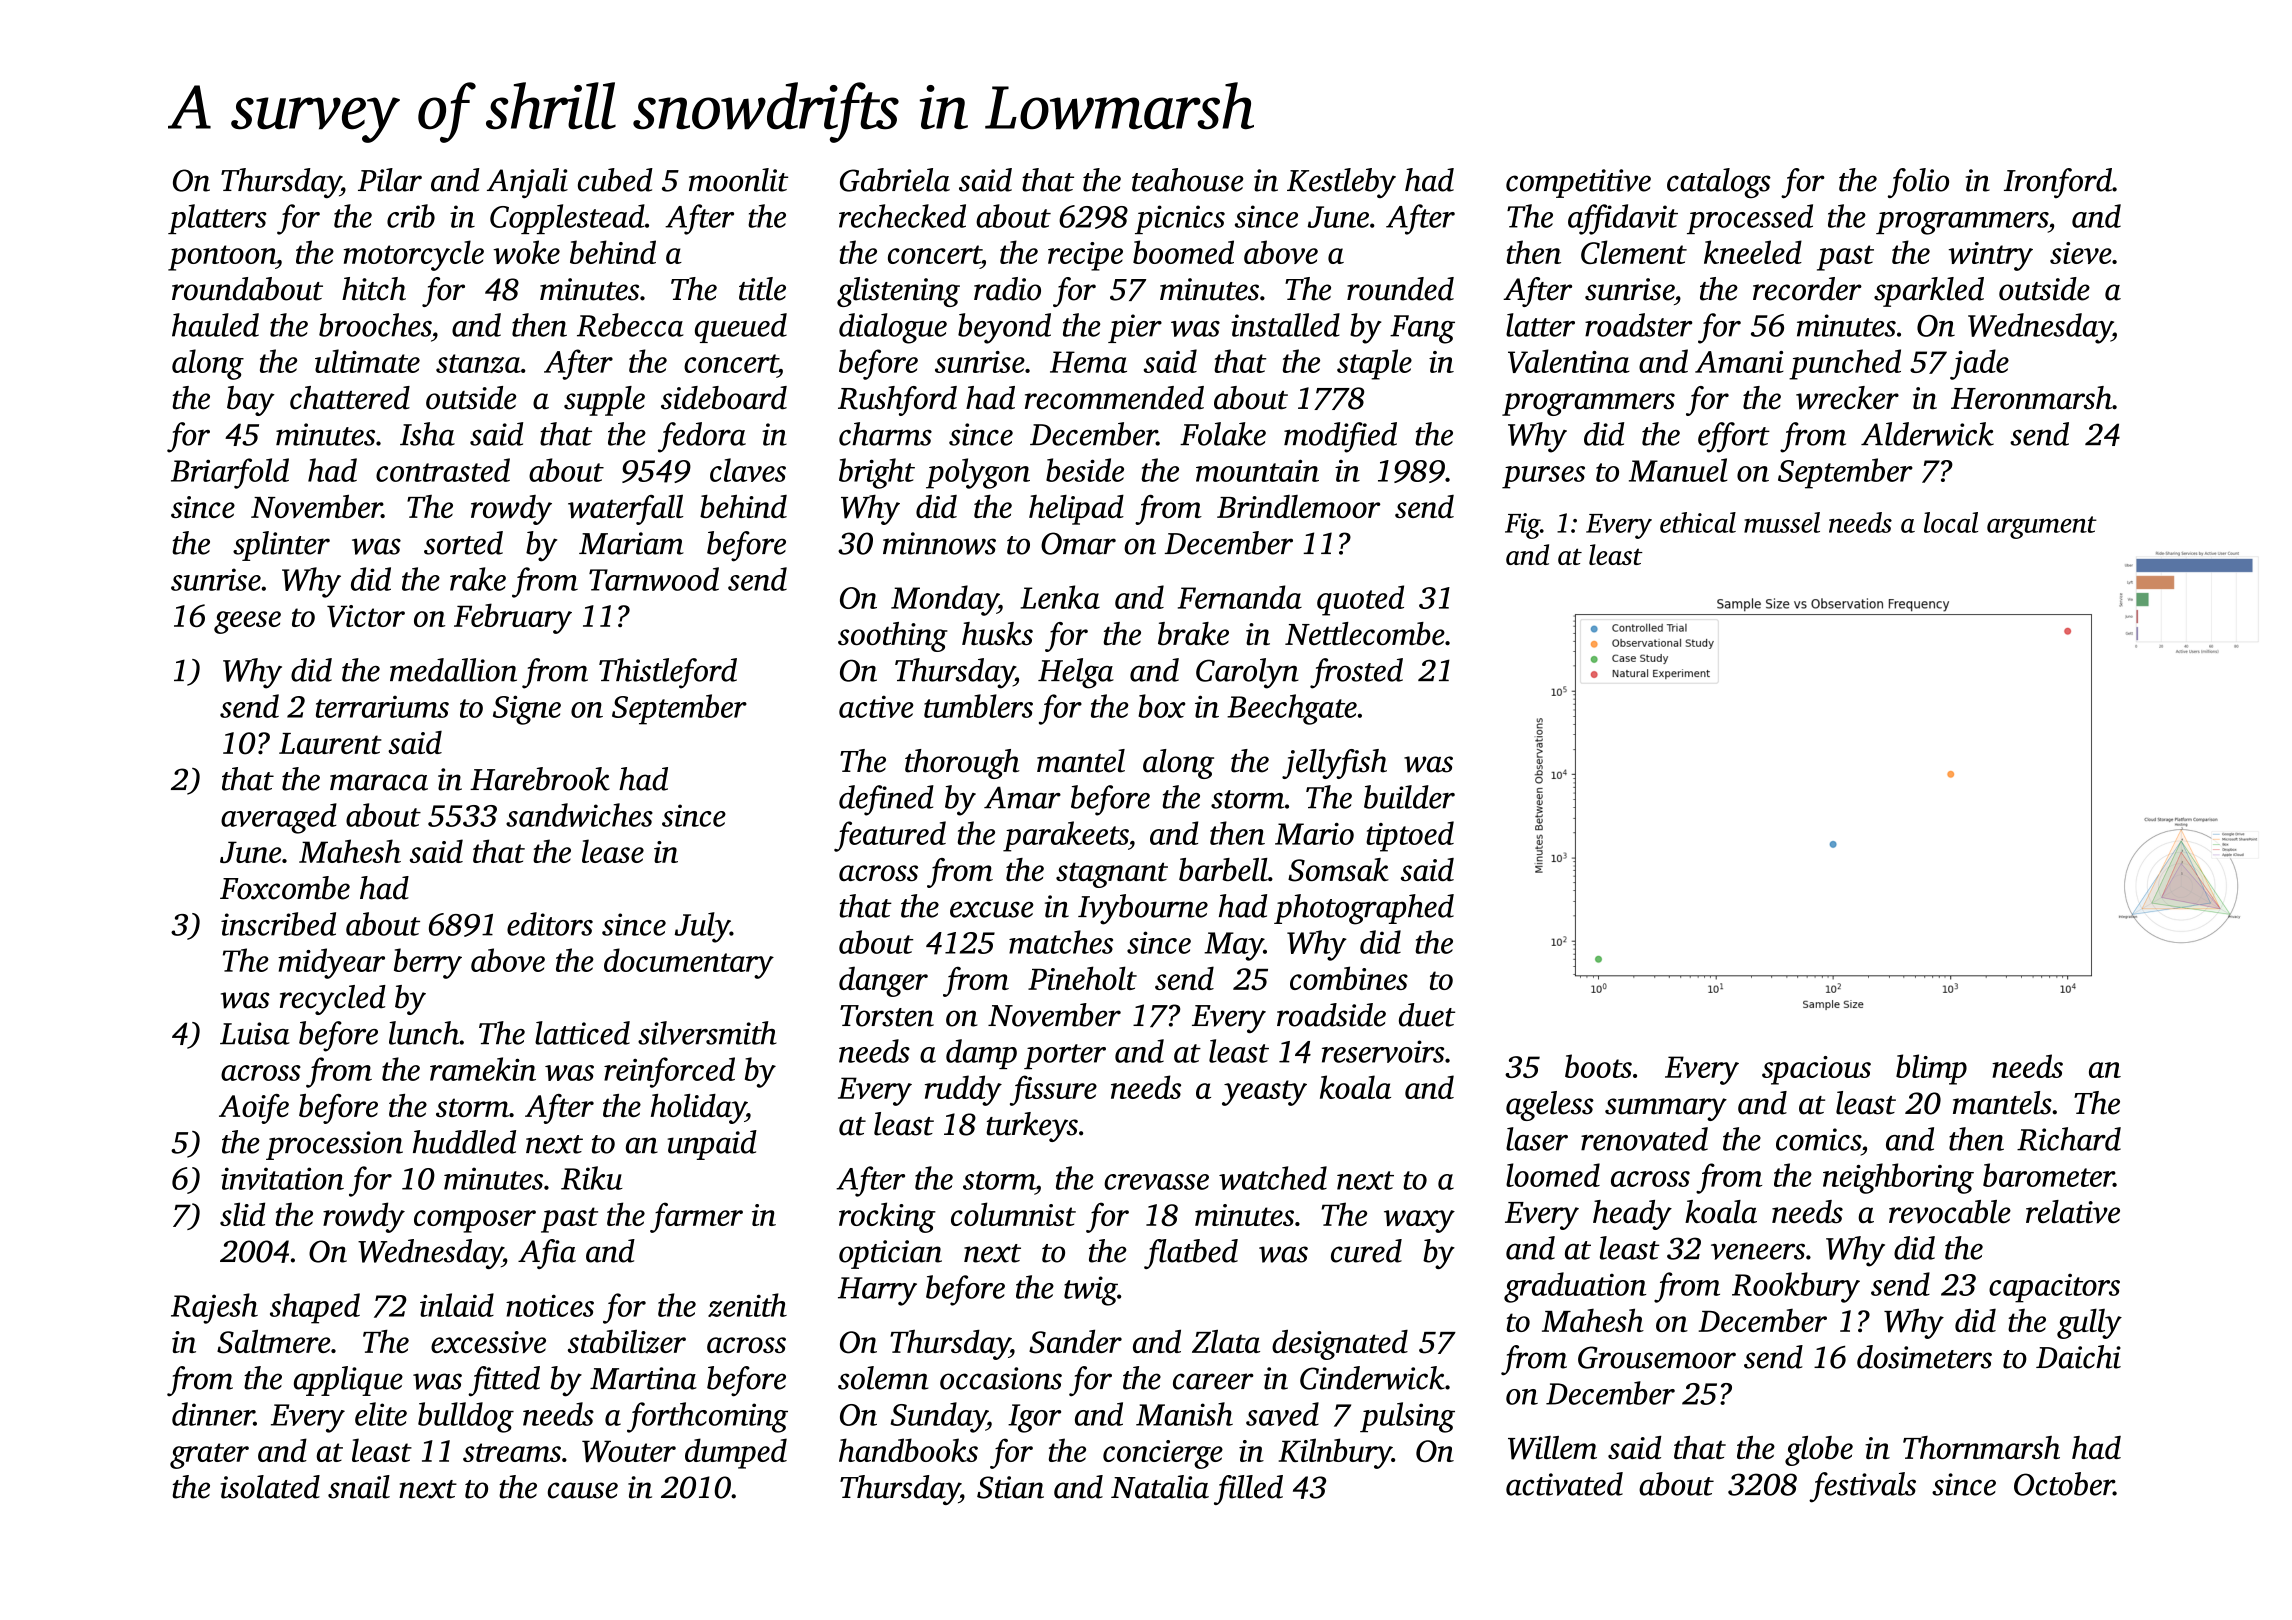 The image size is (2292, 1620). What do you see at coordinates (1082, 978) in the screenshot?
I see `Pineholt` at bounding box center [1082, 978].
